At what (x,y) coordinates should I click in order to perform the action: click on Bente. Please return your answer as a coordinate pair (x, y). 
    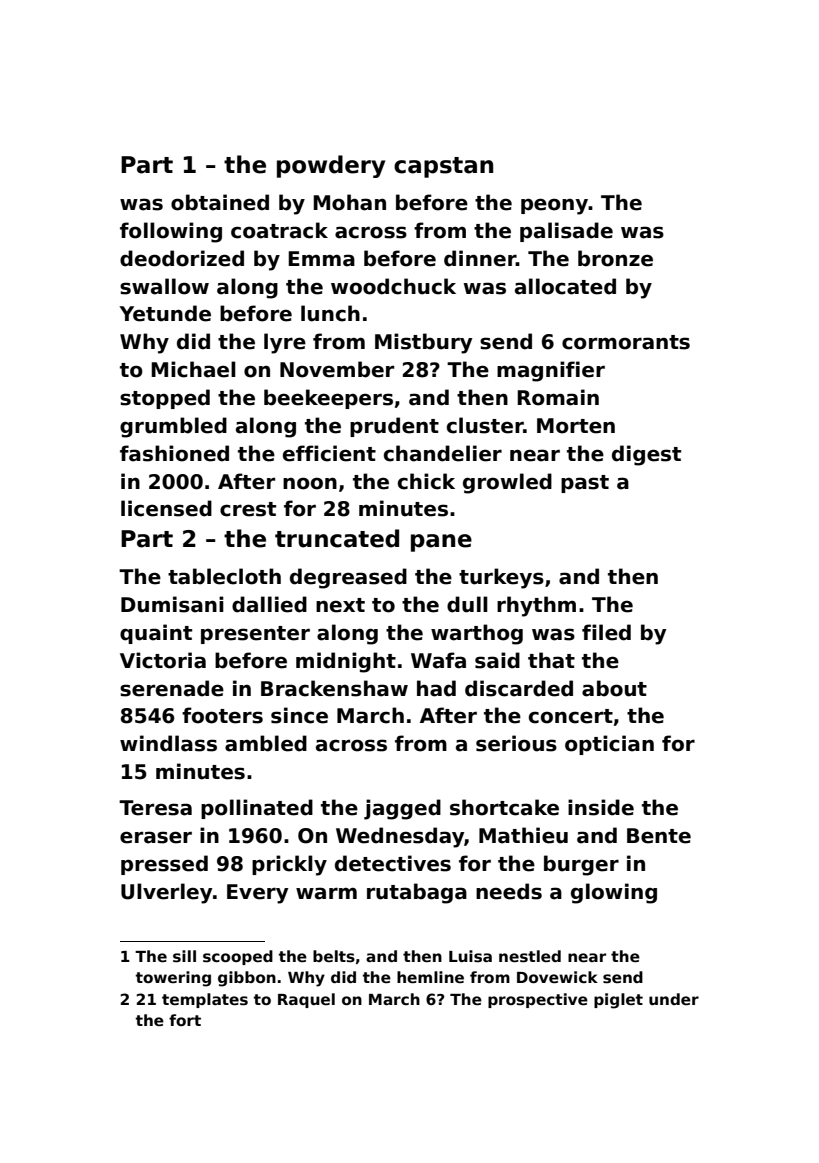
    Looking at the image, I should click on (659, 836).
